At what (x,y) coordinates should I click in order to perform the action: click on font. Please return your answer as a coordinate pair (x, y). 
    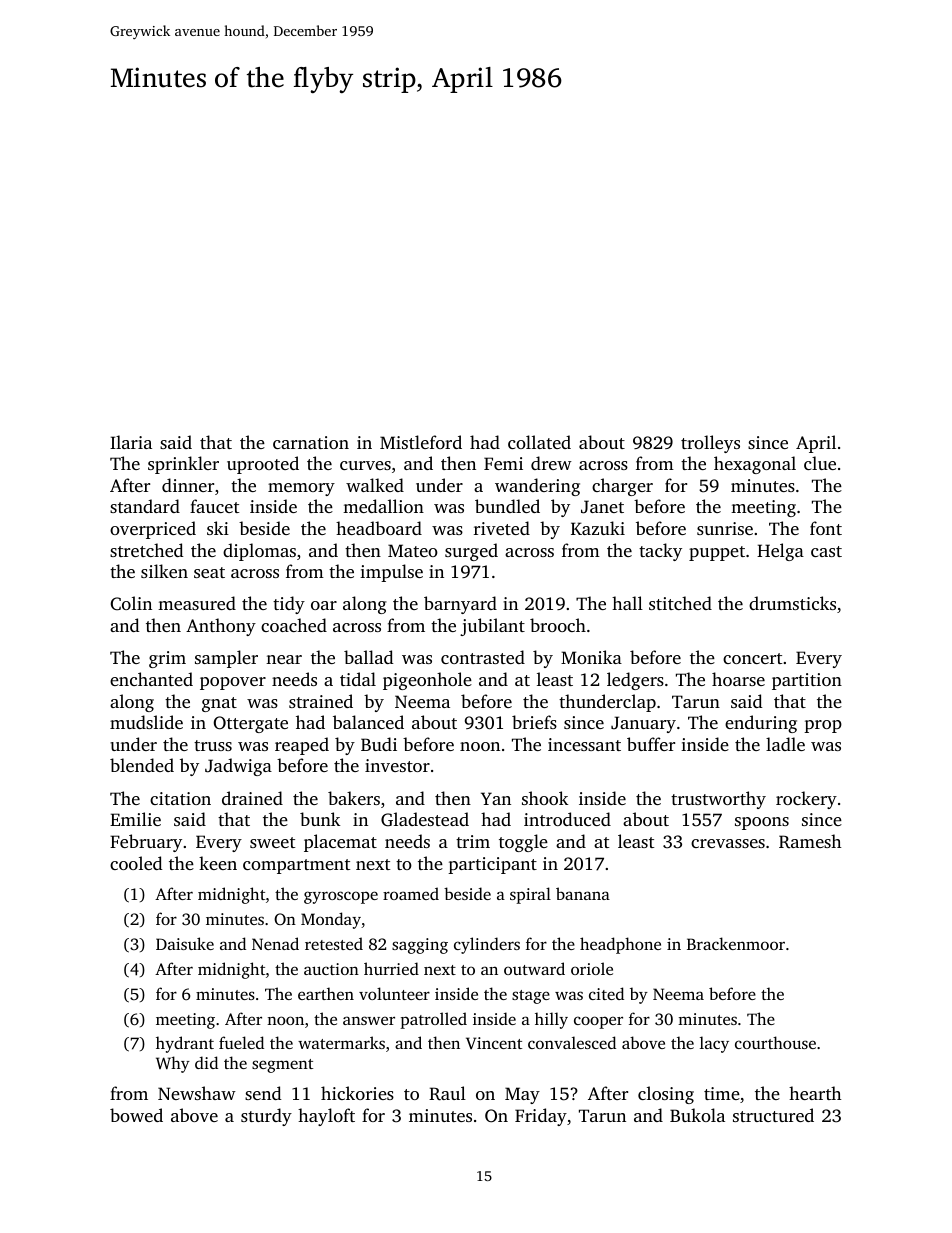
    Looking at the image, I should click on (826, 528).
